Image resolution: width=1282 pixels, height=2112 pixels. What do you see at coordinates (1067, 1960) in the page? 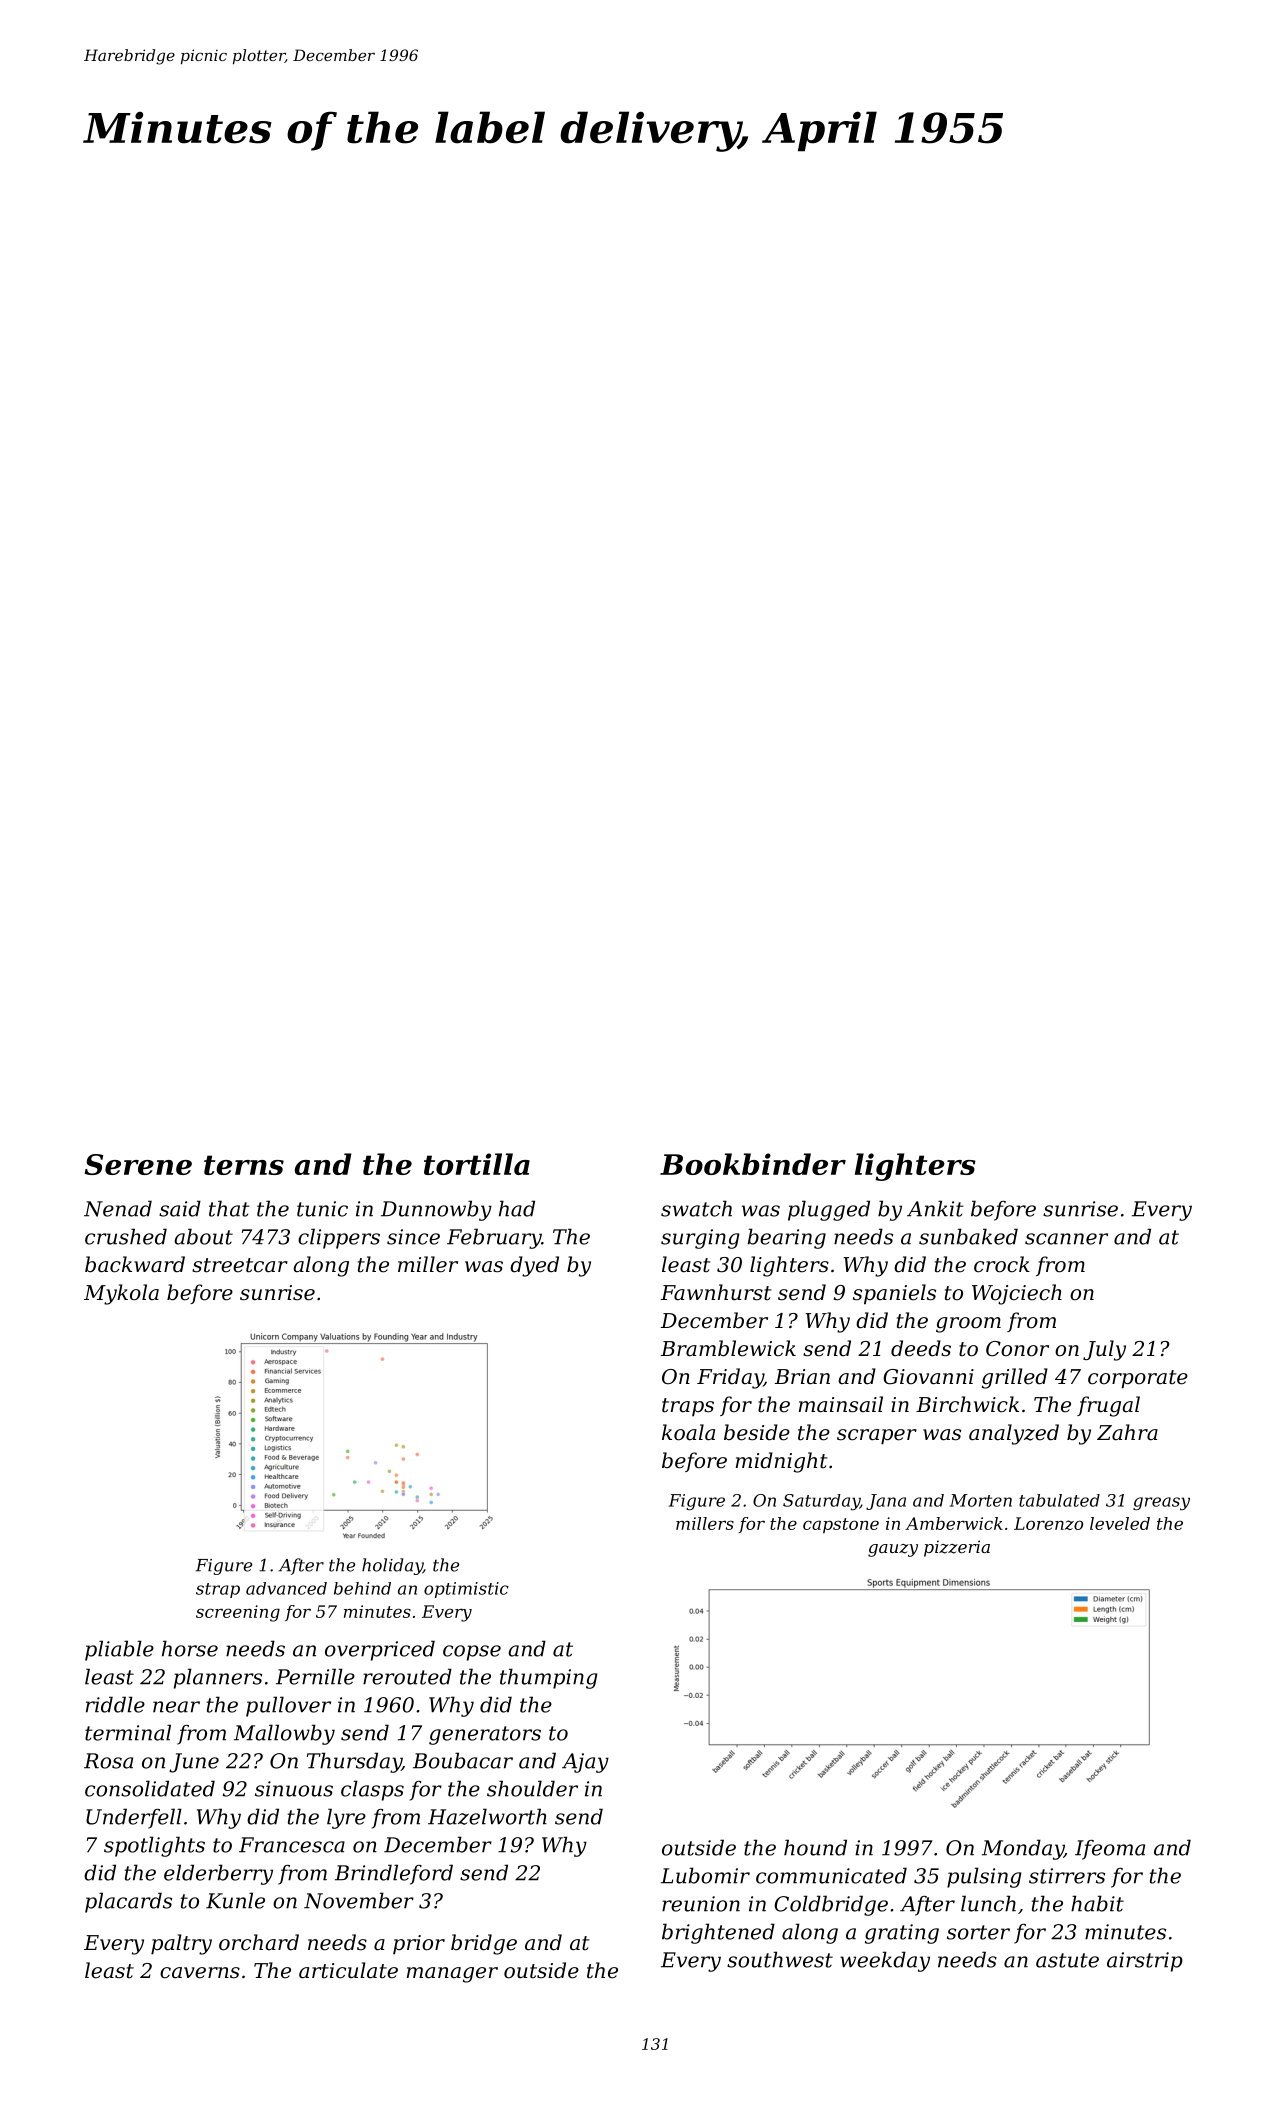
I see `astute` at bounding box center [1067, 1960].
